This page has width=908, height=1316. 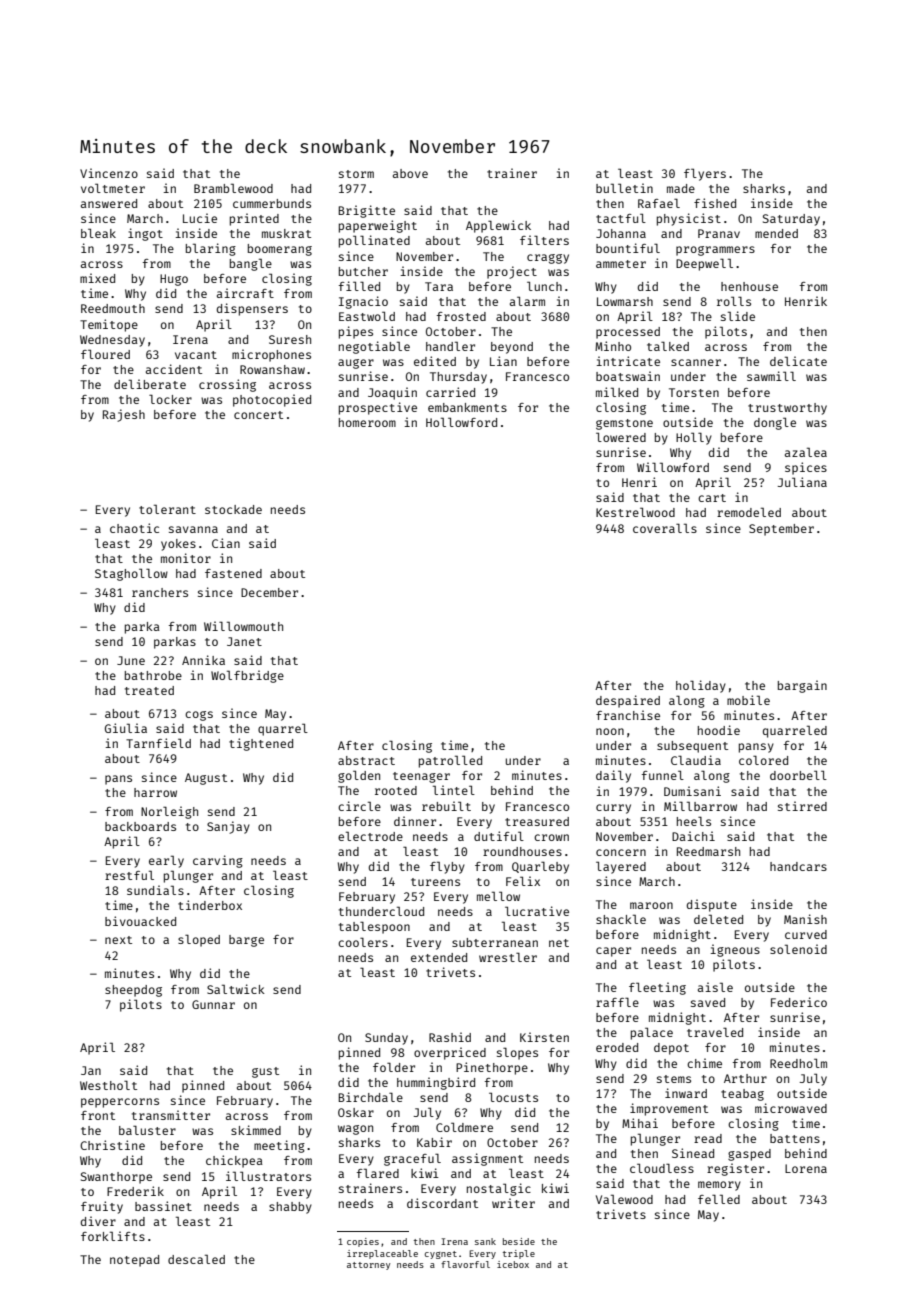 I want to click on Rafael, so click(x=659, y=203).
